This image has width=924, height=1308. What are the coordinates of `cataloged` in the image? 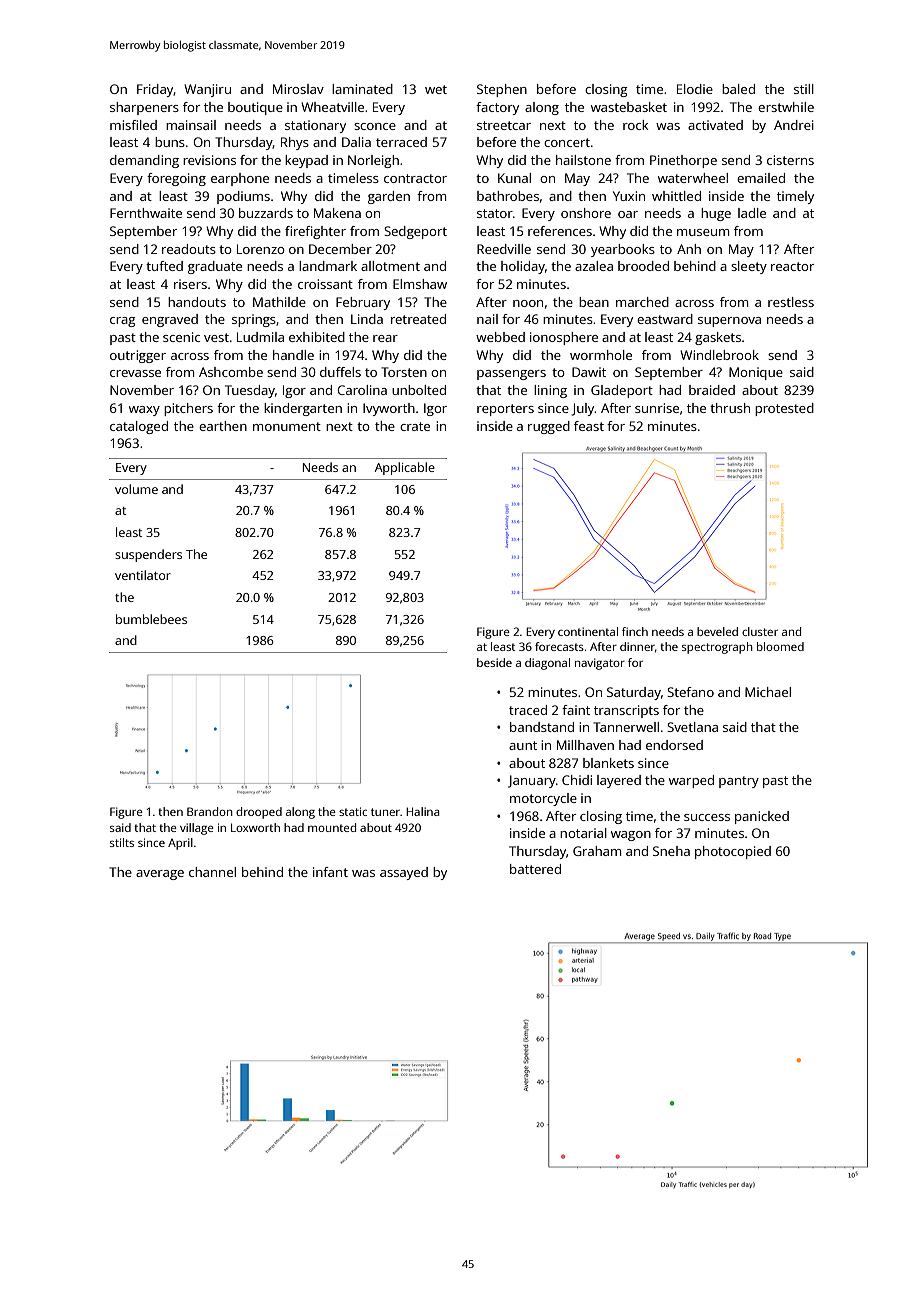 It's located at (139, 427).
